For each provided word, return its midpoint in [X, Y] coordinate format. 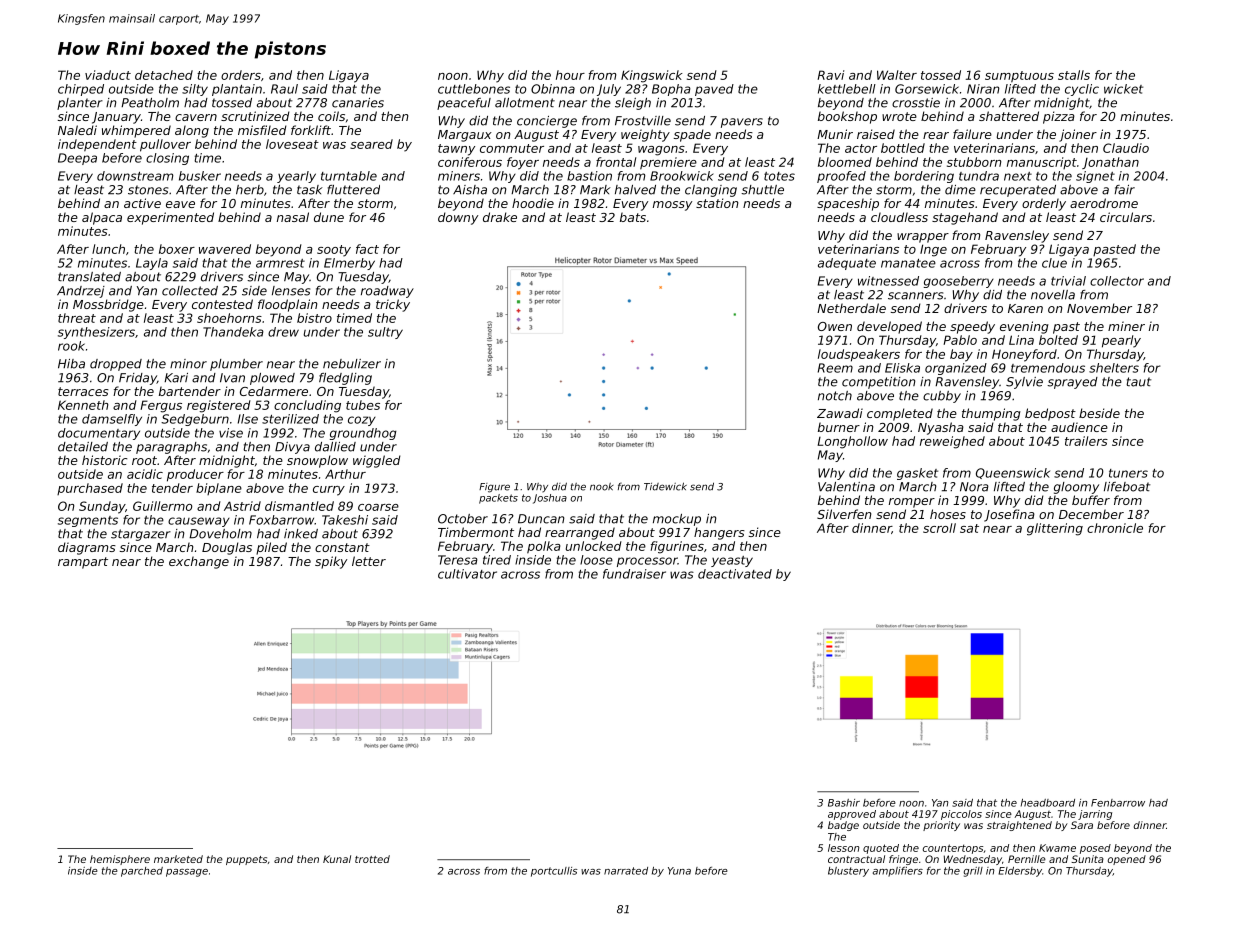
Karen [1025, 308]
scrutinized [255, 116]
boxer [177, 249]
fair [1124, 190]
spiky [331, 562]
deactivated [735, 574]
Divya [292, 448]
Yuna [679, 871]
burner [839, 427]
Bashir [844, 803]
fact [367, 249]
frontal [616, 162]
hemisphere [120, 860]
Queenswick [1013, 473]
